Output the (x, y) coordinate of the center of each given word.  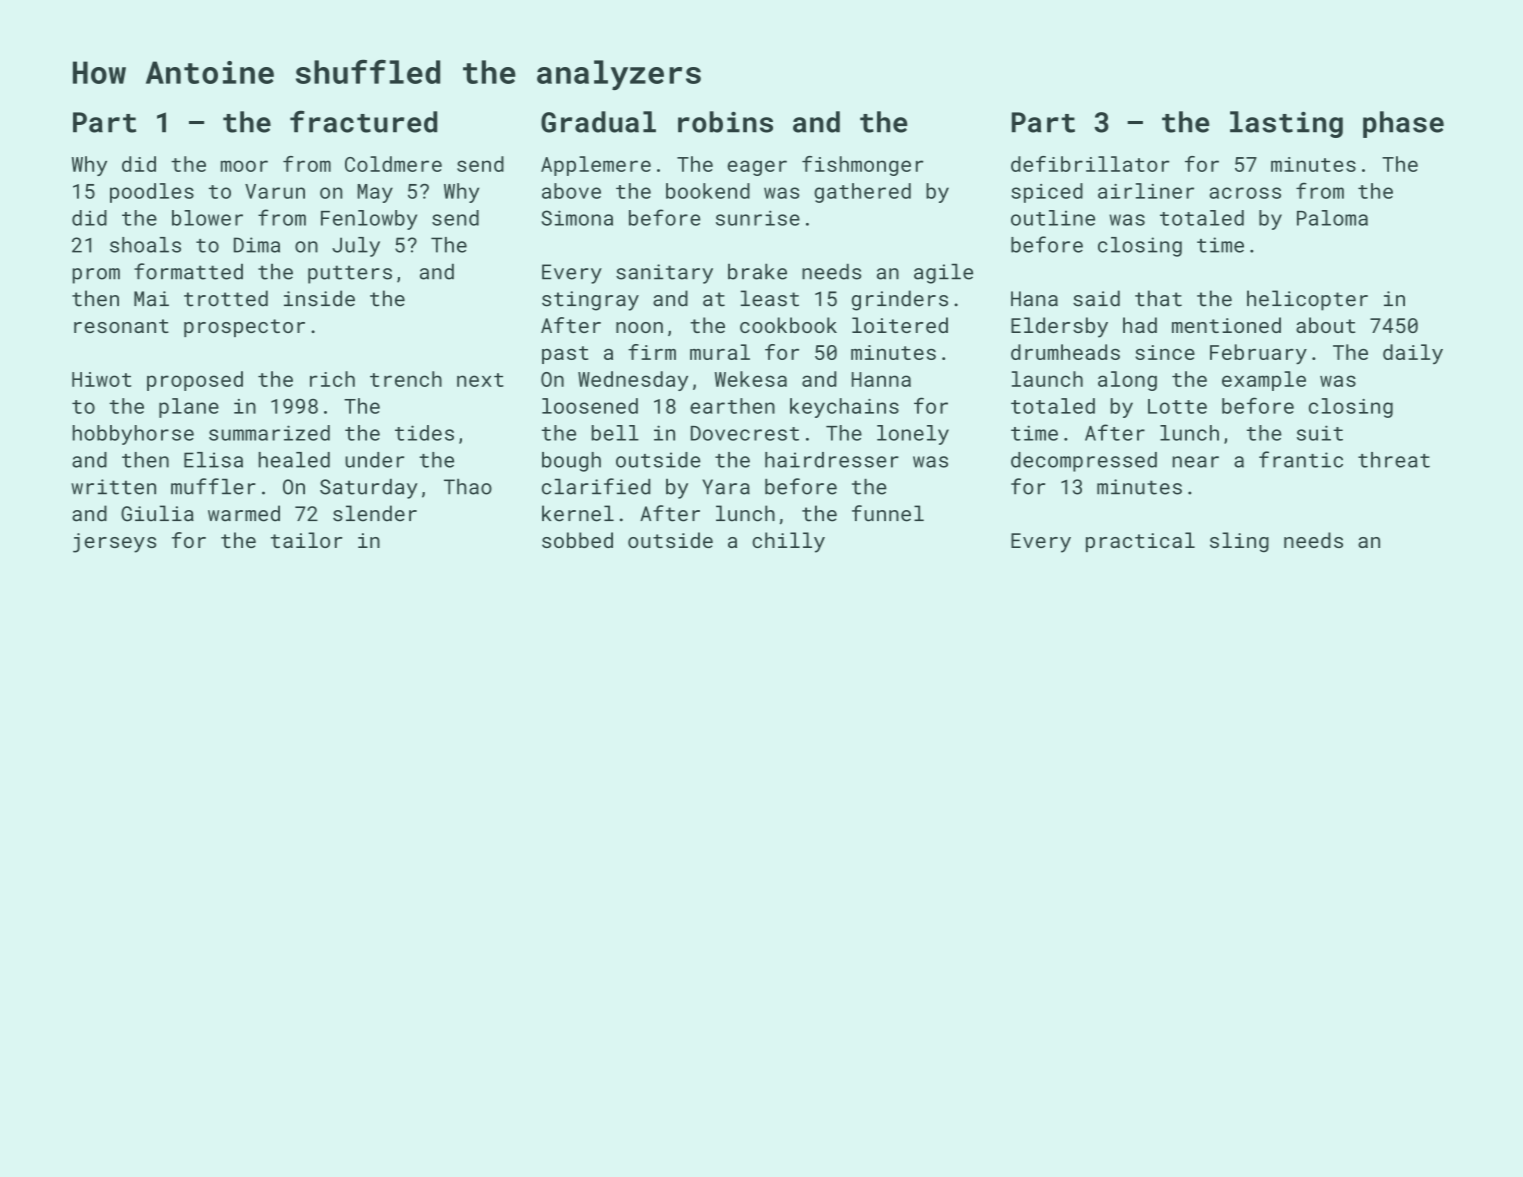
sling (1239, 542)
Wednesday (633, 381)
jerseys (114, 543)
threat (1394, 460)
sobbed (577, 540)
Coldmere (393, 164)
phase (1403, 124)
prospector (244, 328)
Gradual (598, 122)
